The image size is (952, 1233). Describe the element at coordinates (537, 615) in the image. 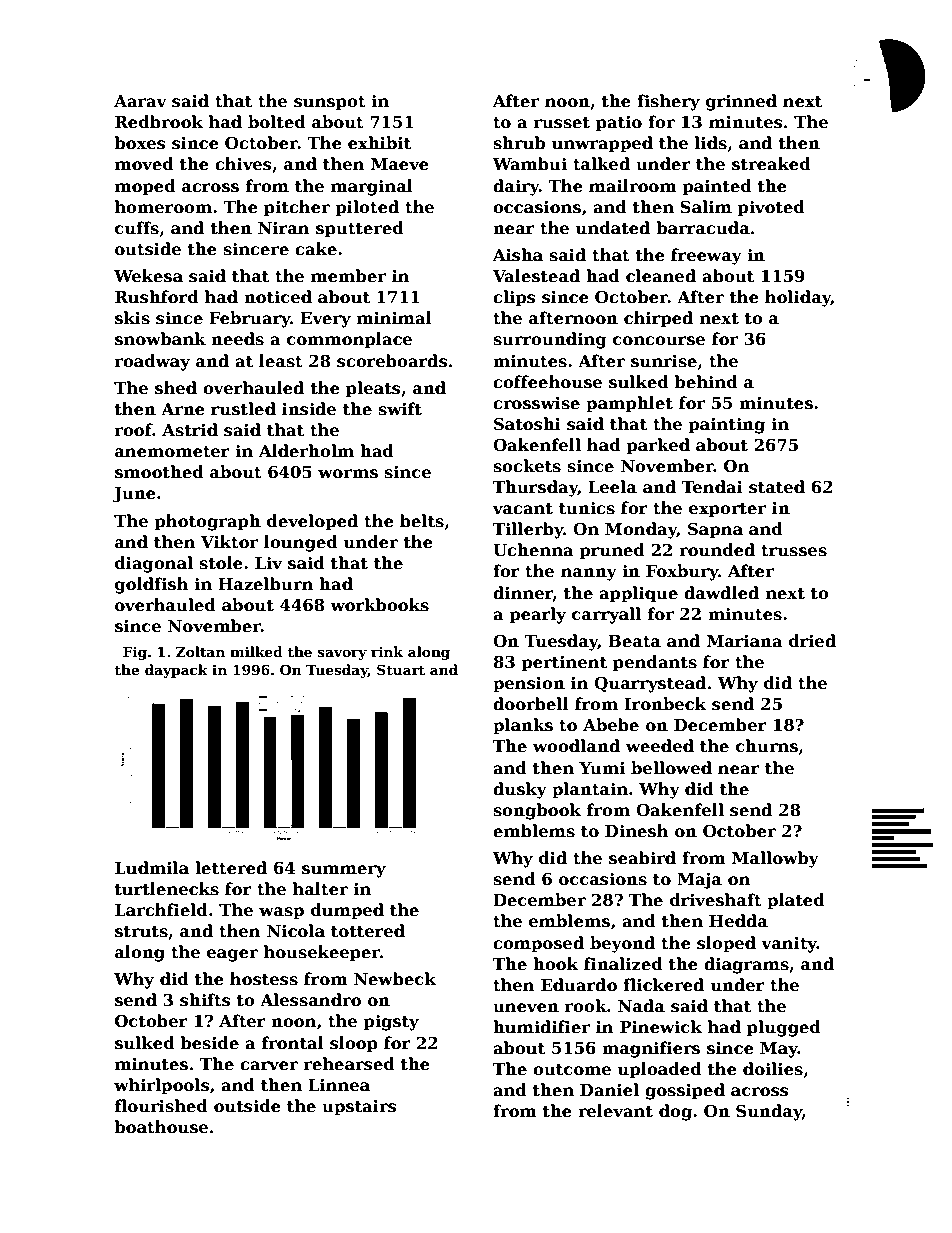

I see `pearly` at that location.
